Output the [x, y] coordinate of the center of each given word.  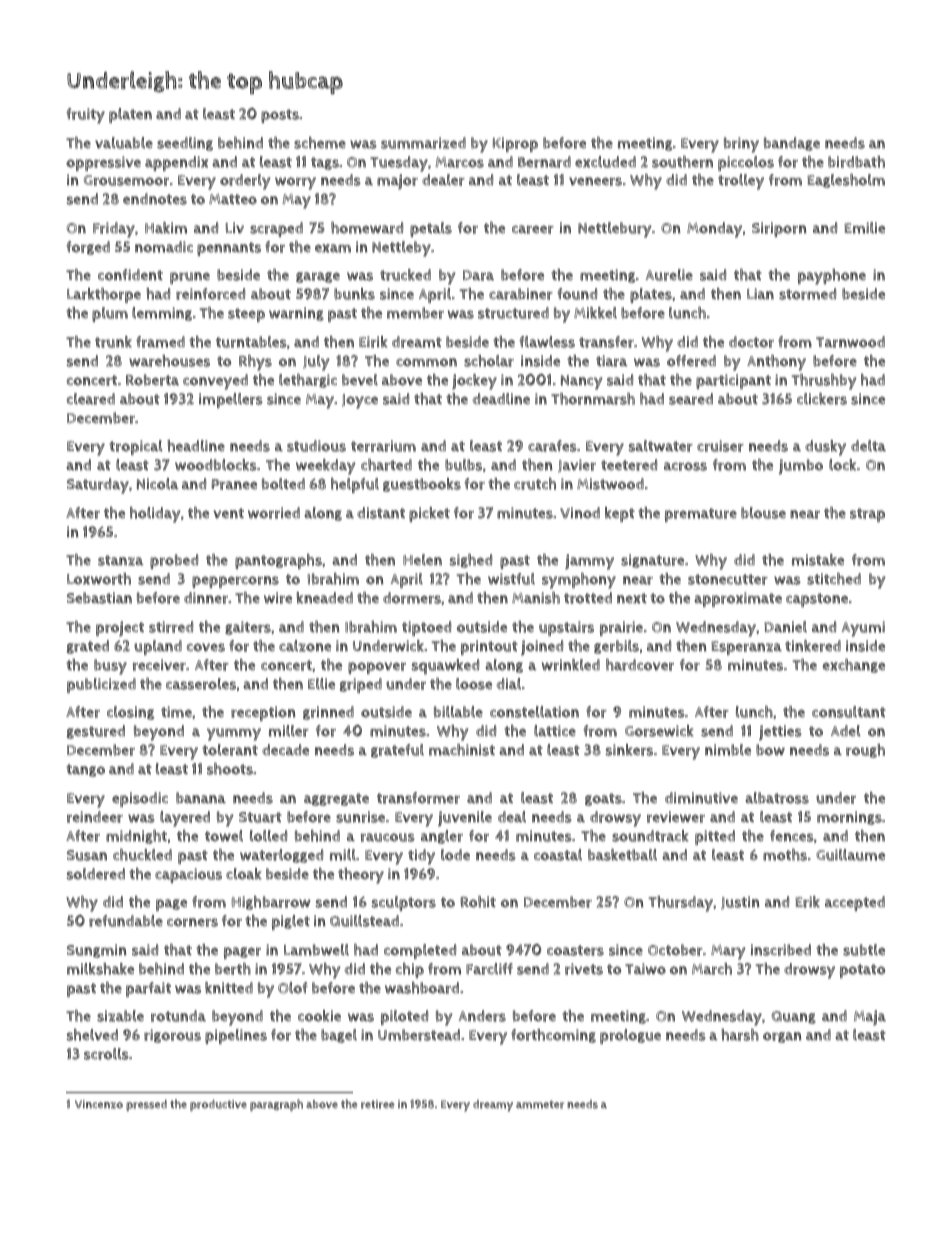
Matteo [233, 199]
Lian [760, 294]
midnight [136, 837]
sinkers [629, 750]
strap [867, 515]
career [533, 229]
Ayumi [863, 629]
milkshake [100, 969]
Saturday [98, 486]
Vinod [580, 513]
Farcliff [489, 969]
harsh [740, 1035]
